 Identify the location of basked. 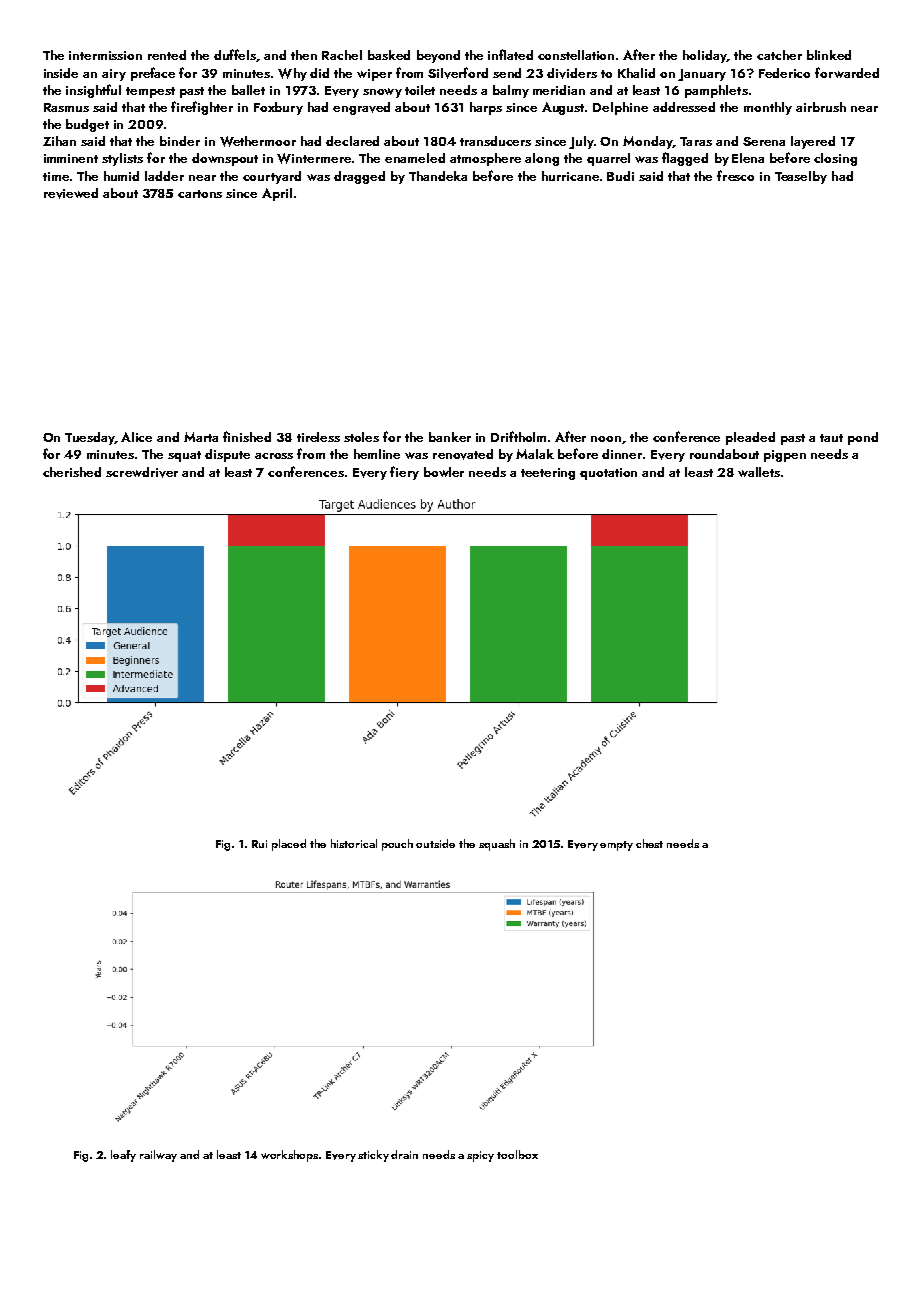
(389, 55).
